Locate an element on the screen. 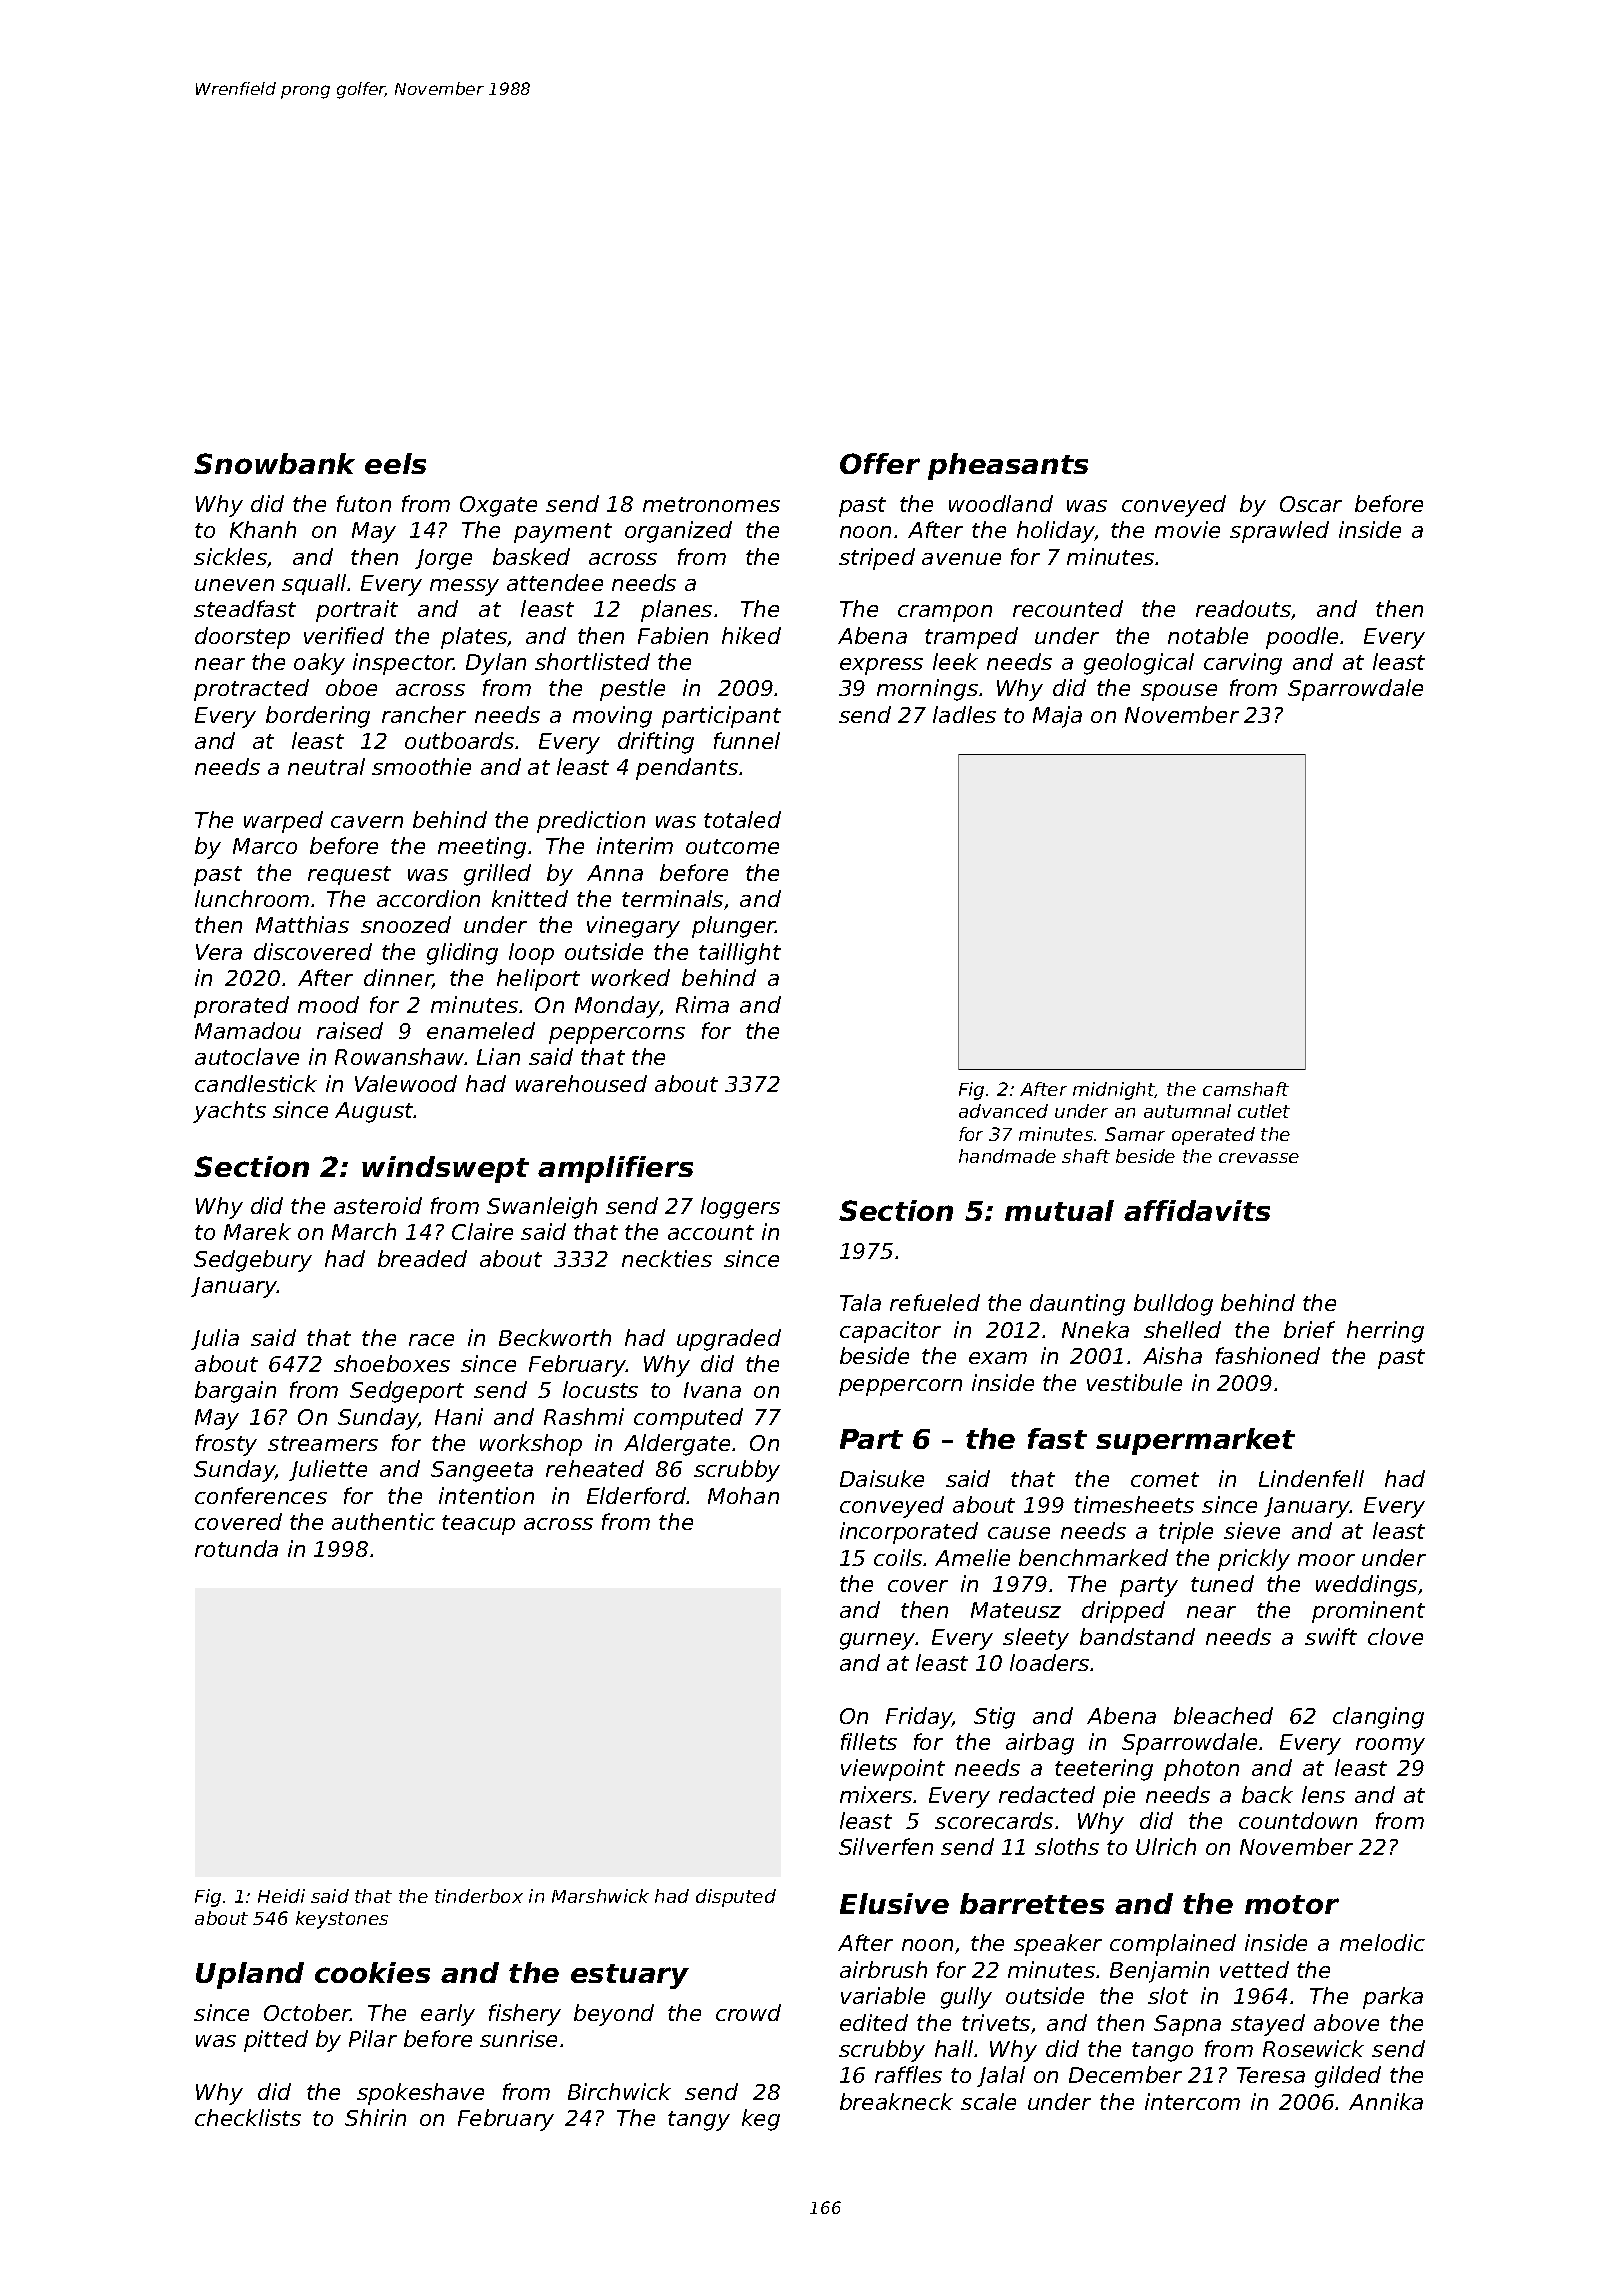 The height and width of the screenshot is (2292, 1620). Snowbank is located at coordinates (274, 463).
